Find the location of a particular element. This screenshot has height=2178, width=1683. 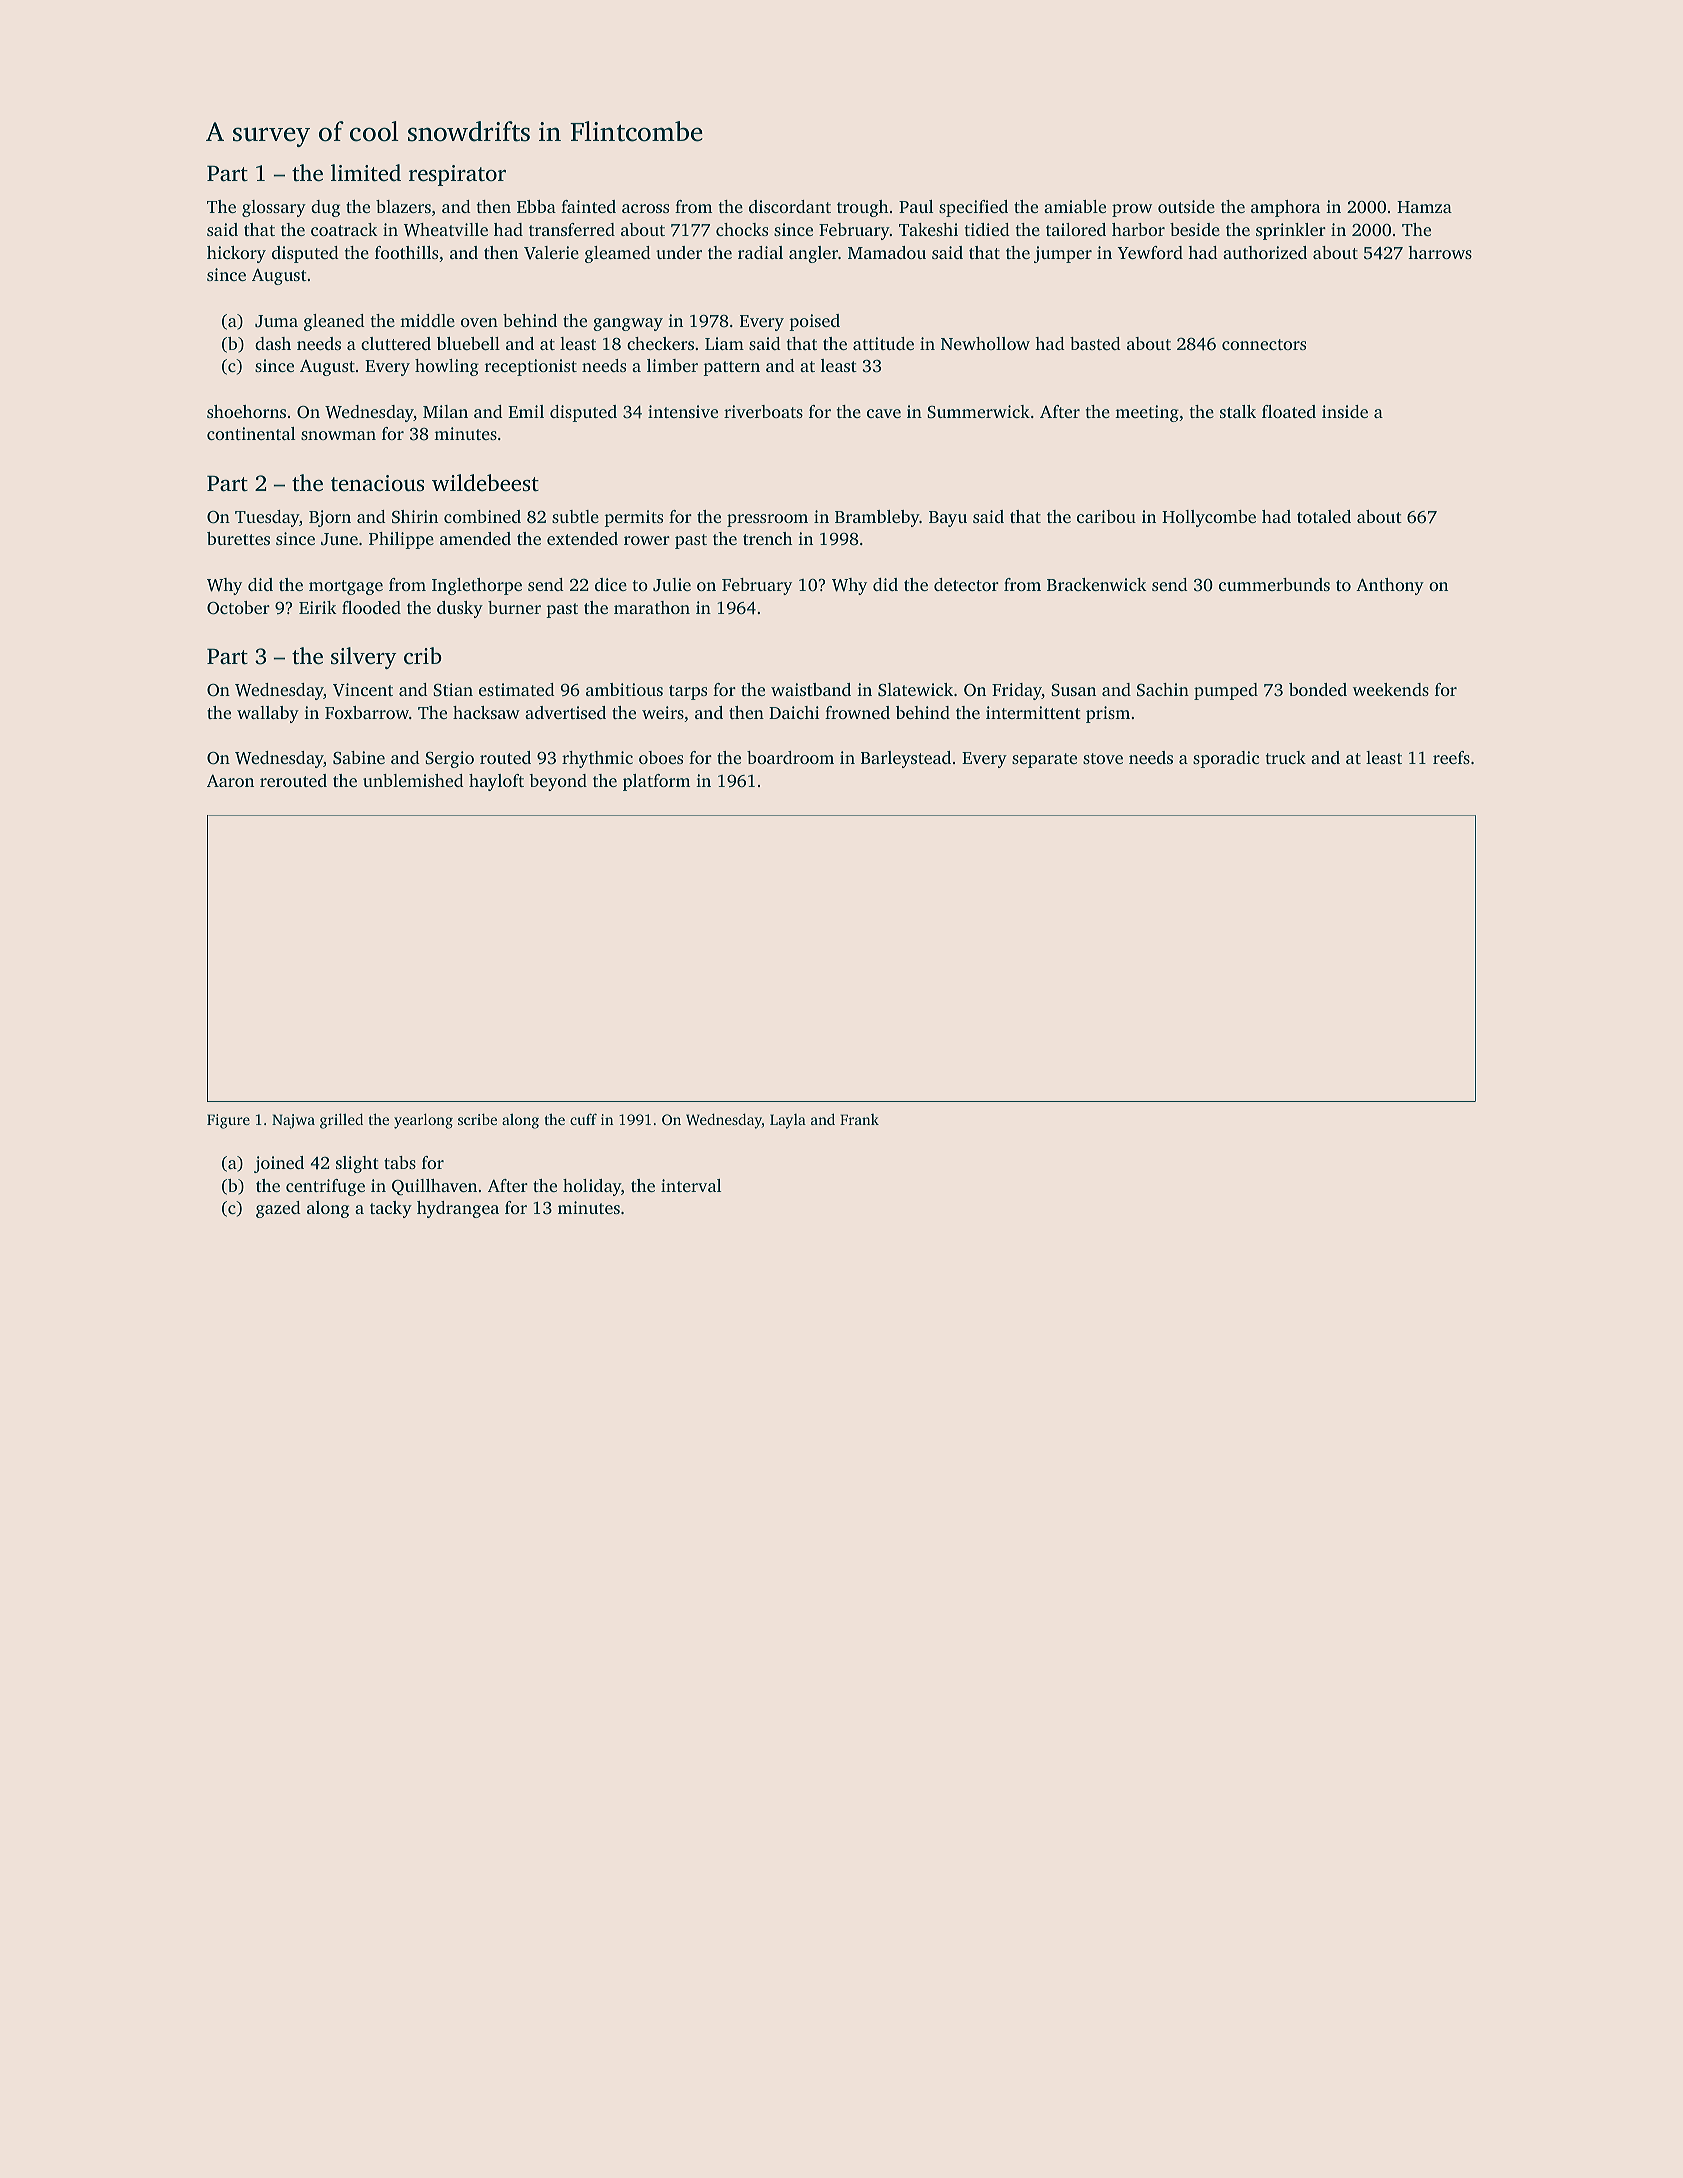

Juma is located at coordinates (276, 321).
